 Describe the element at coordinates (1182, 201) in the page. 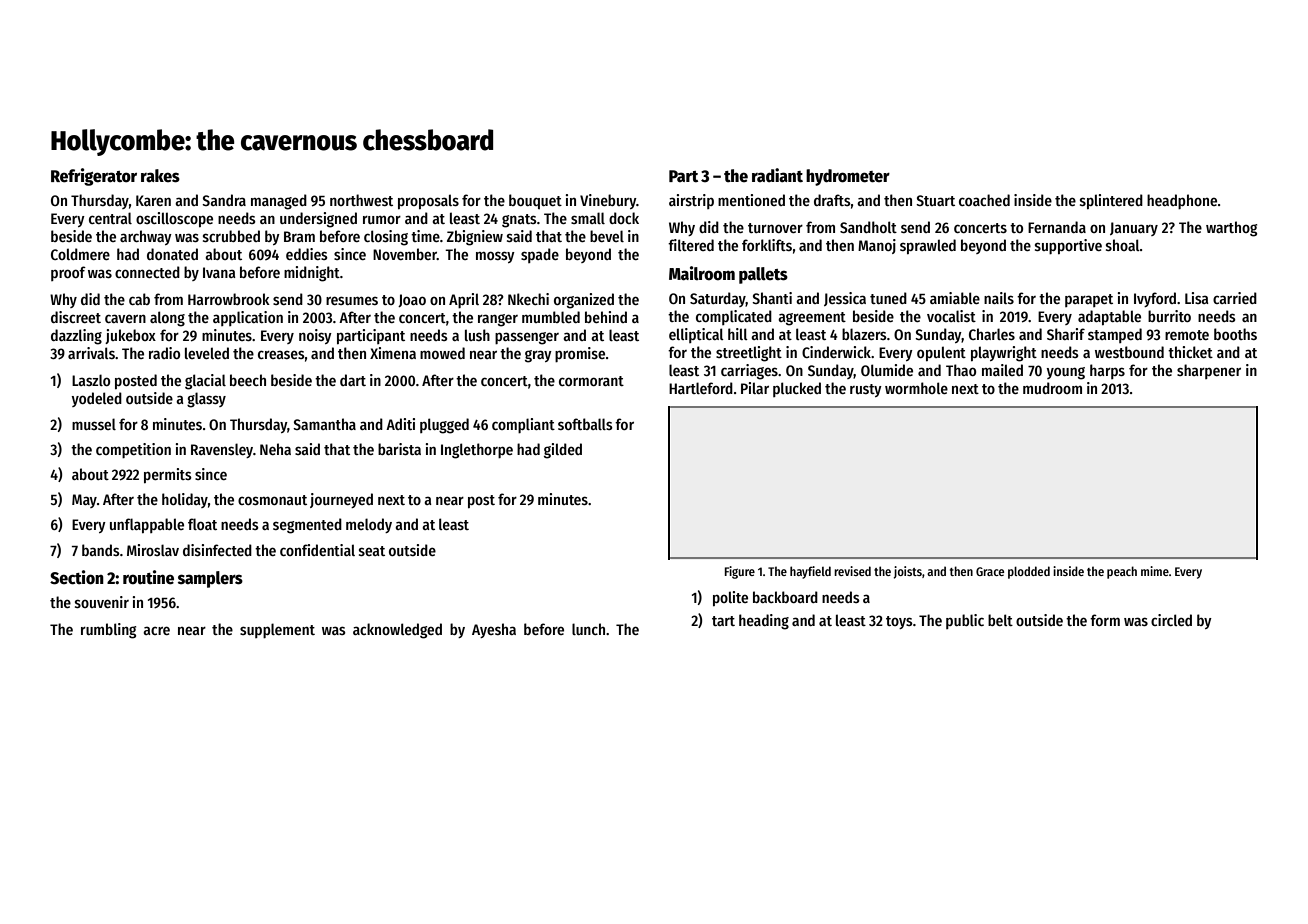

I see `headphone` at that location.
